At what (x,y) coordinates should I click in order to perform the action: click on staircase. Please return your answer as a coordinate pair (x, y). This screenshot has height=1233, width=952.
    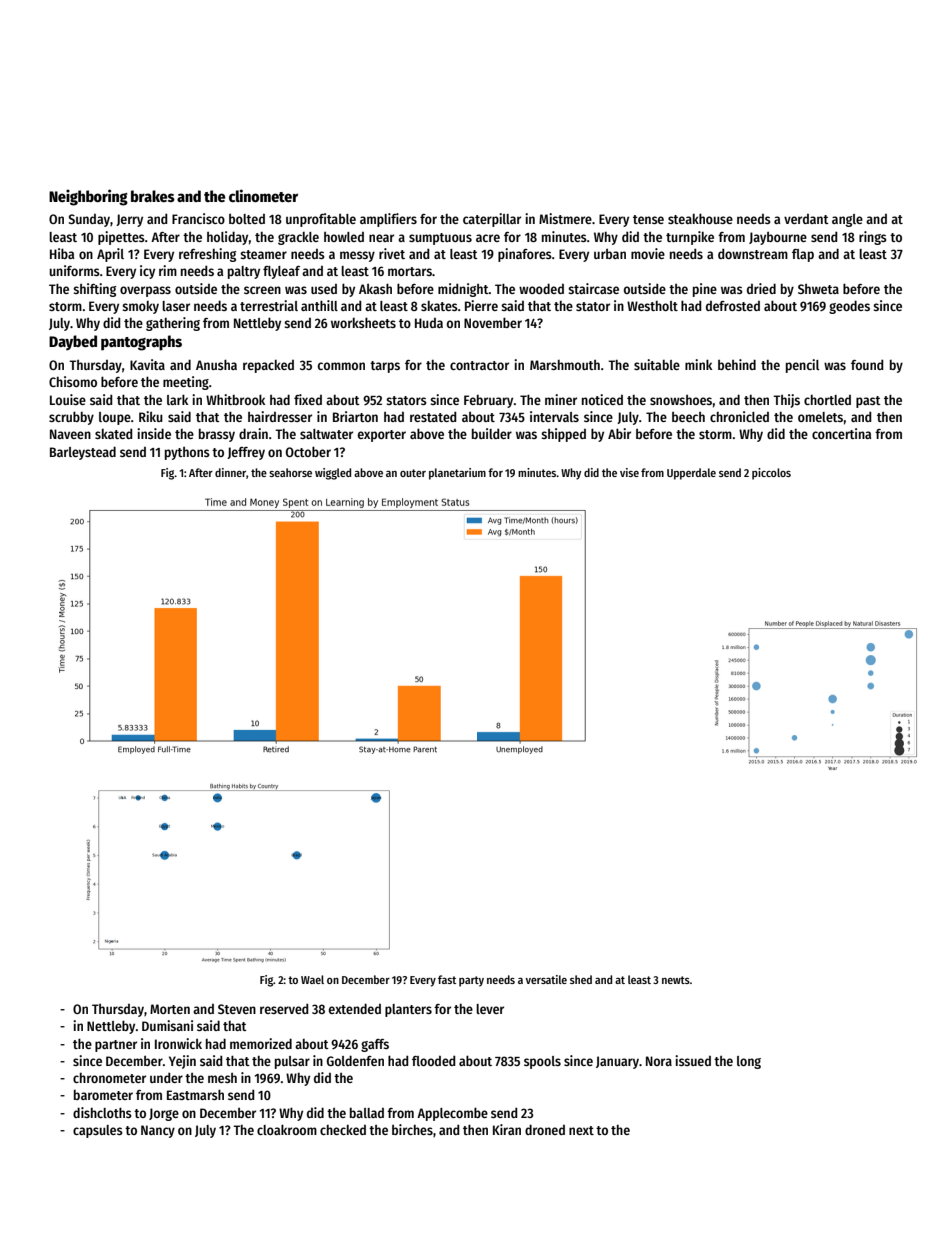
    Looking at the image, I should click on (593, 288).
